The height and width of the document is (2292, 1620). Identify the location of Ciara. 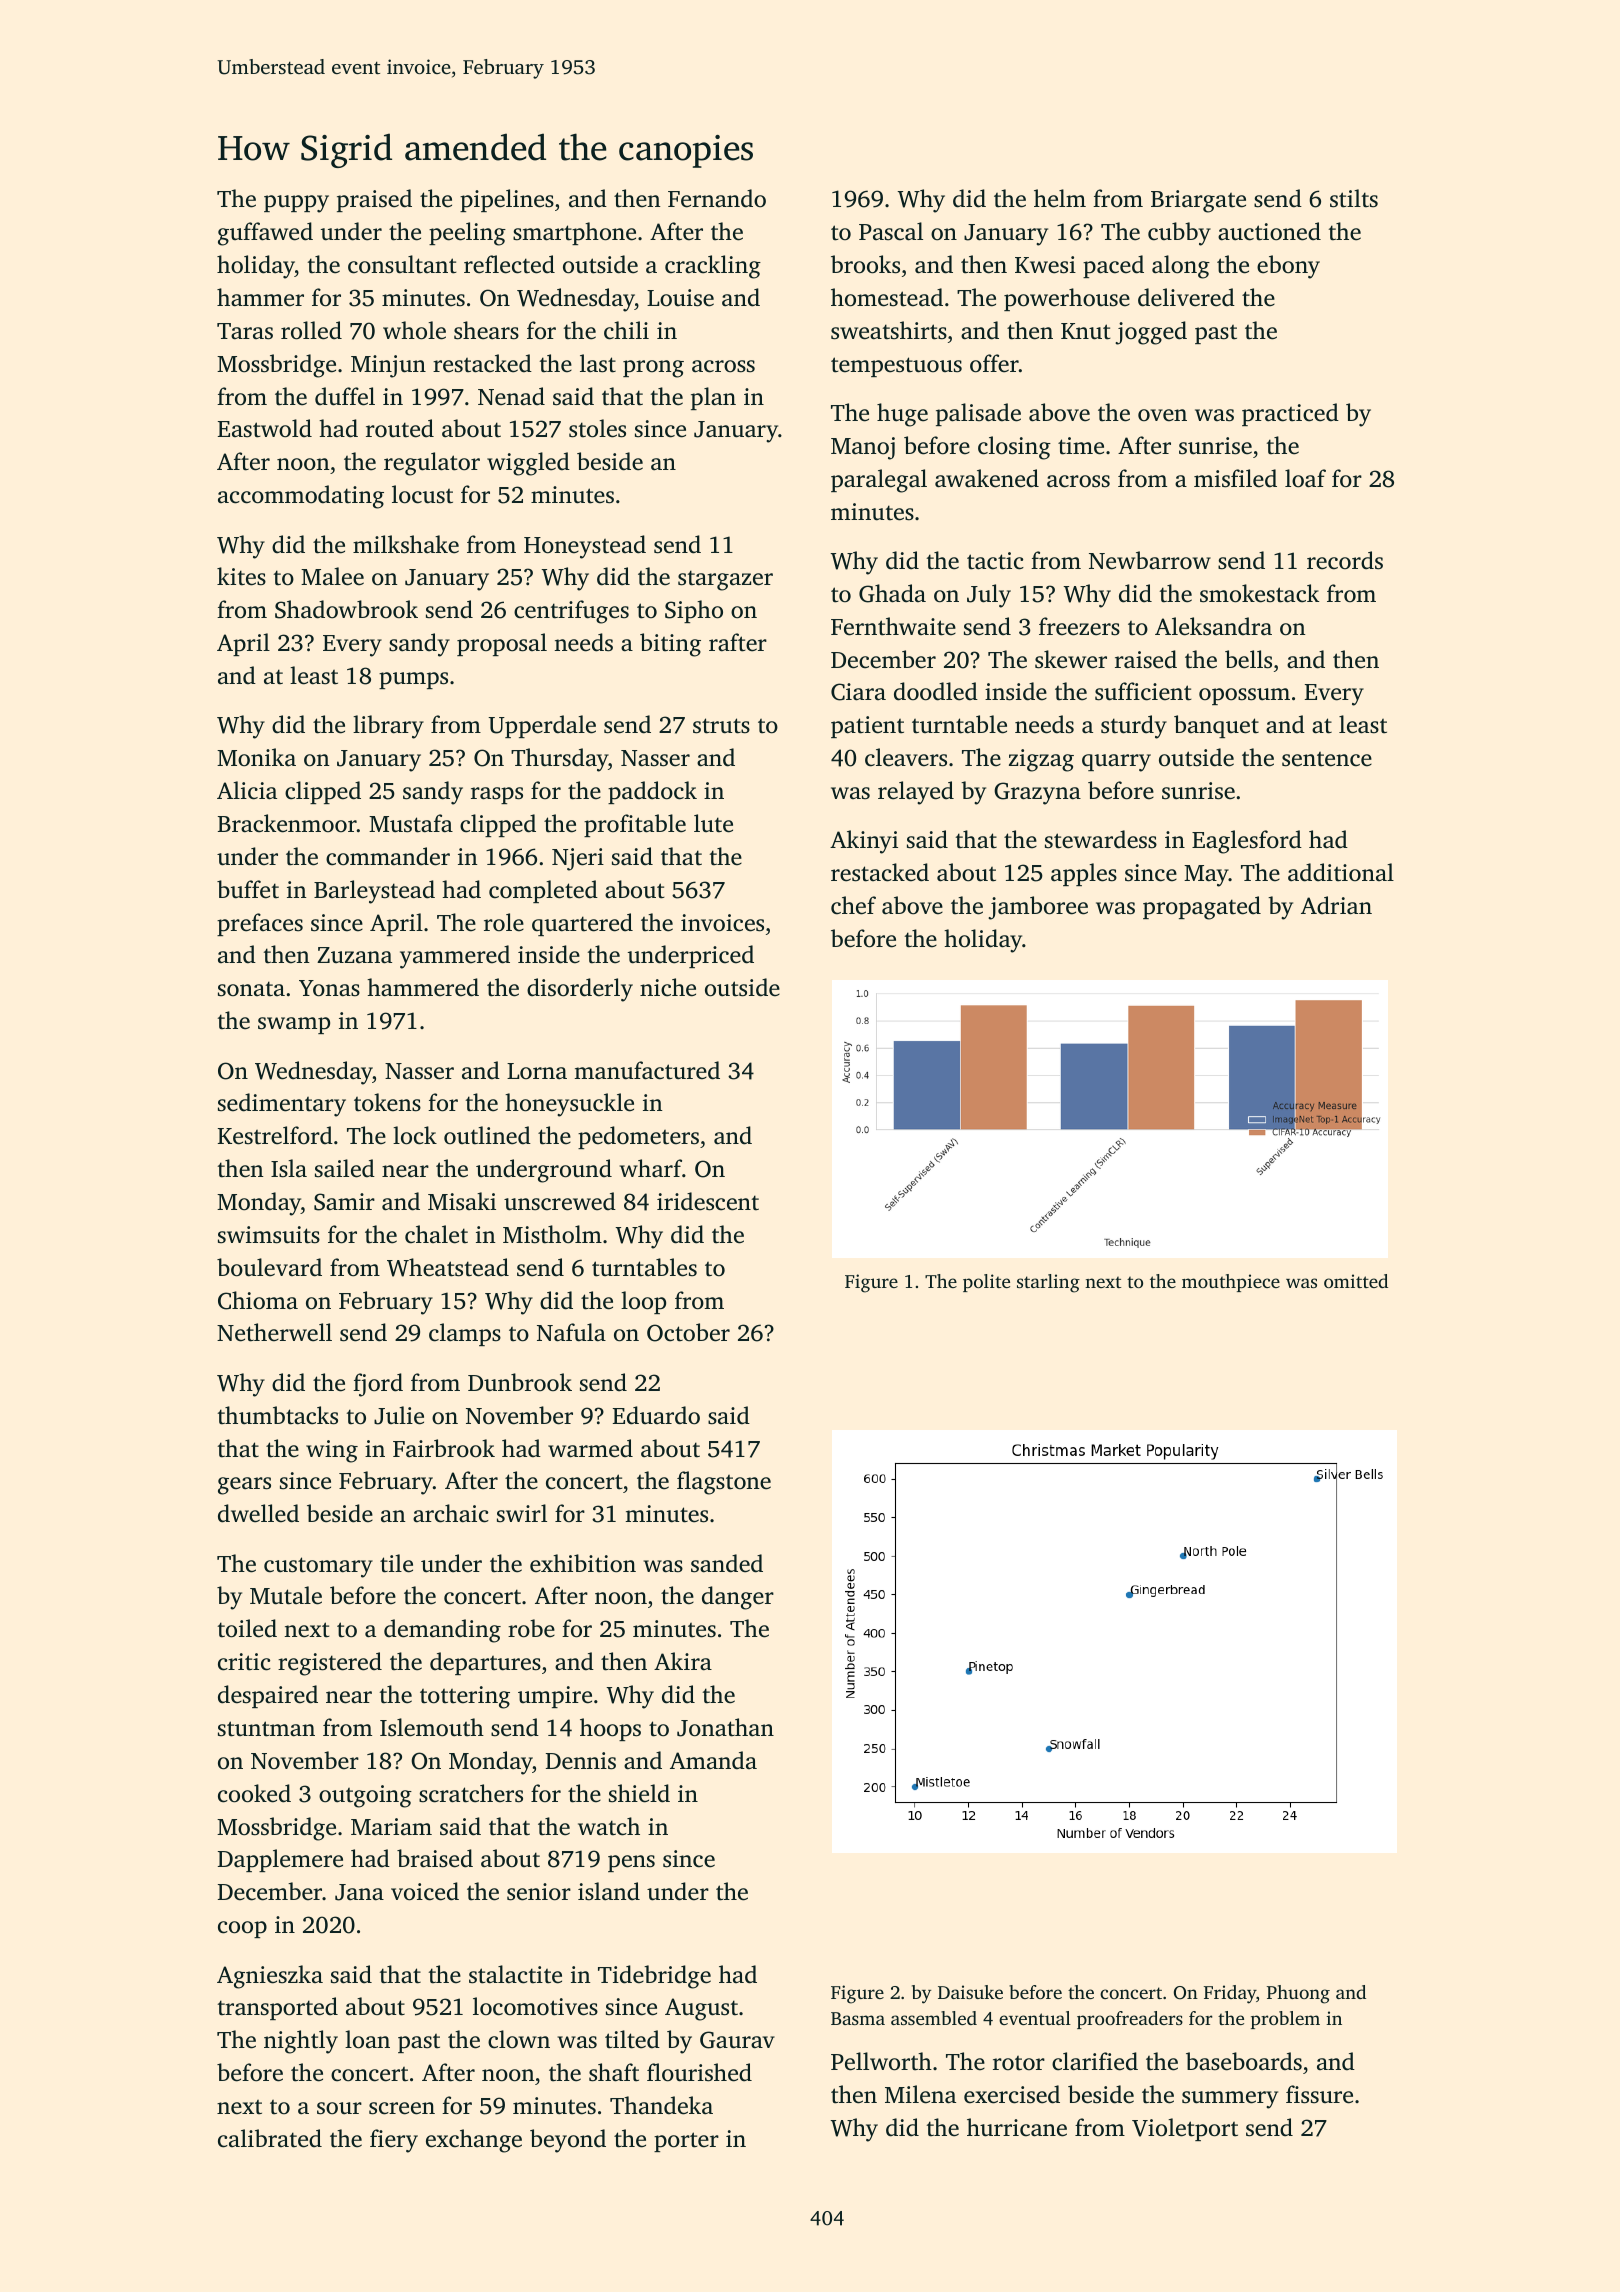
(858, 692).
